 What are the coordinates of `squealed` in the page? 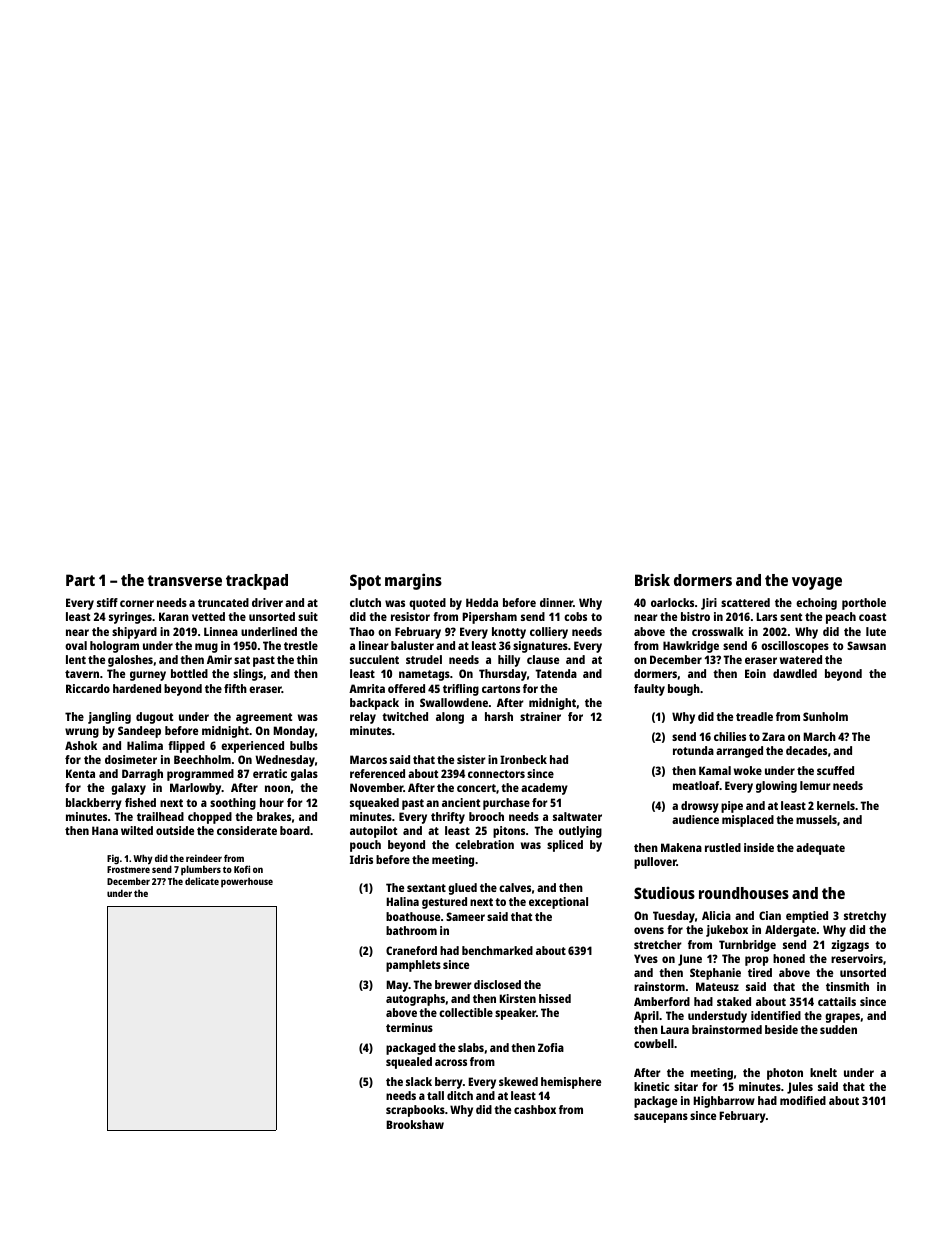 It's located at (409, 1063).
